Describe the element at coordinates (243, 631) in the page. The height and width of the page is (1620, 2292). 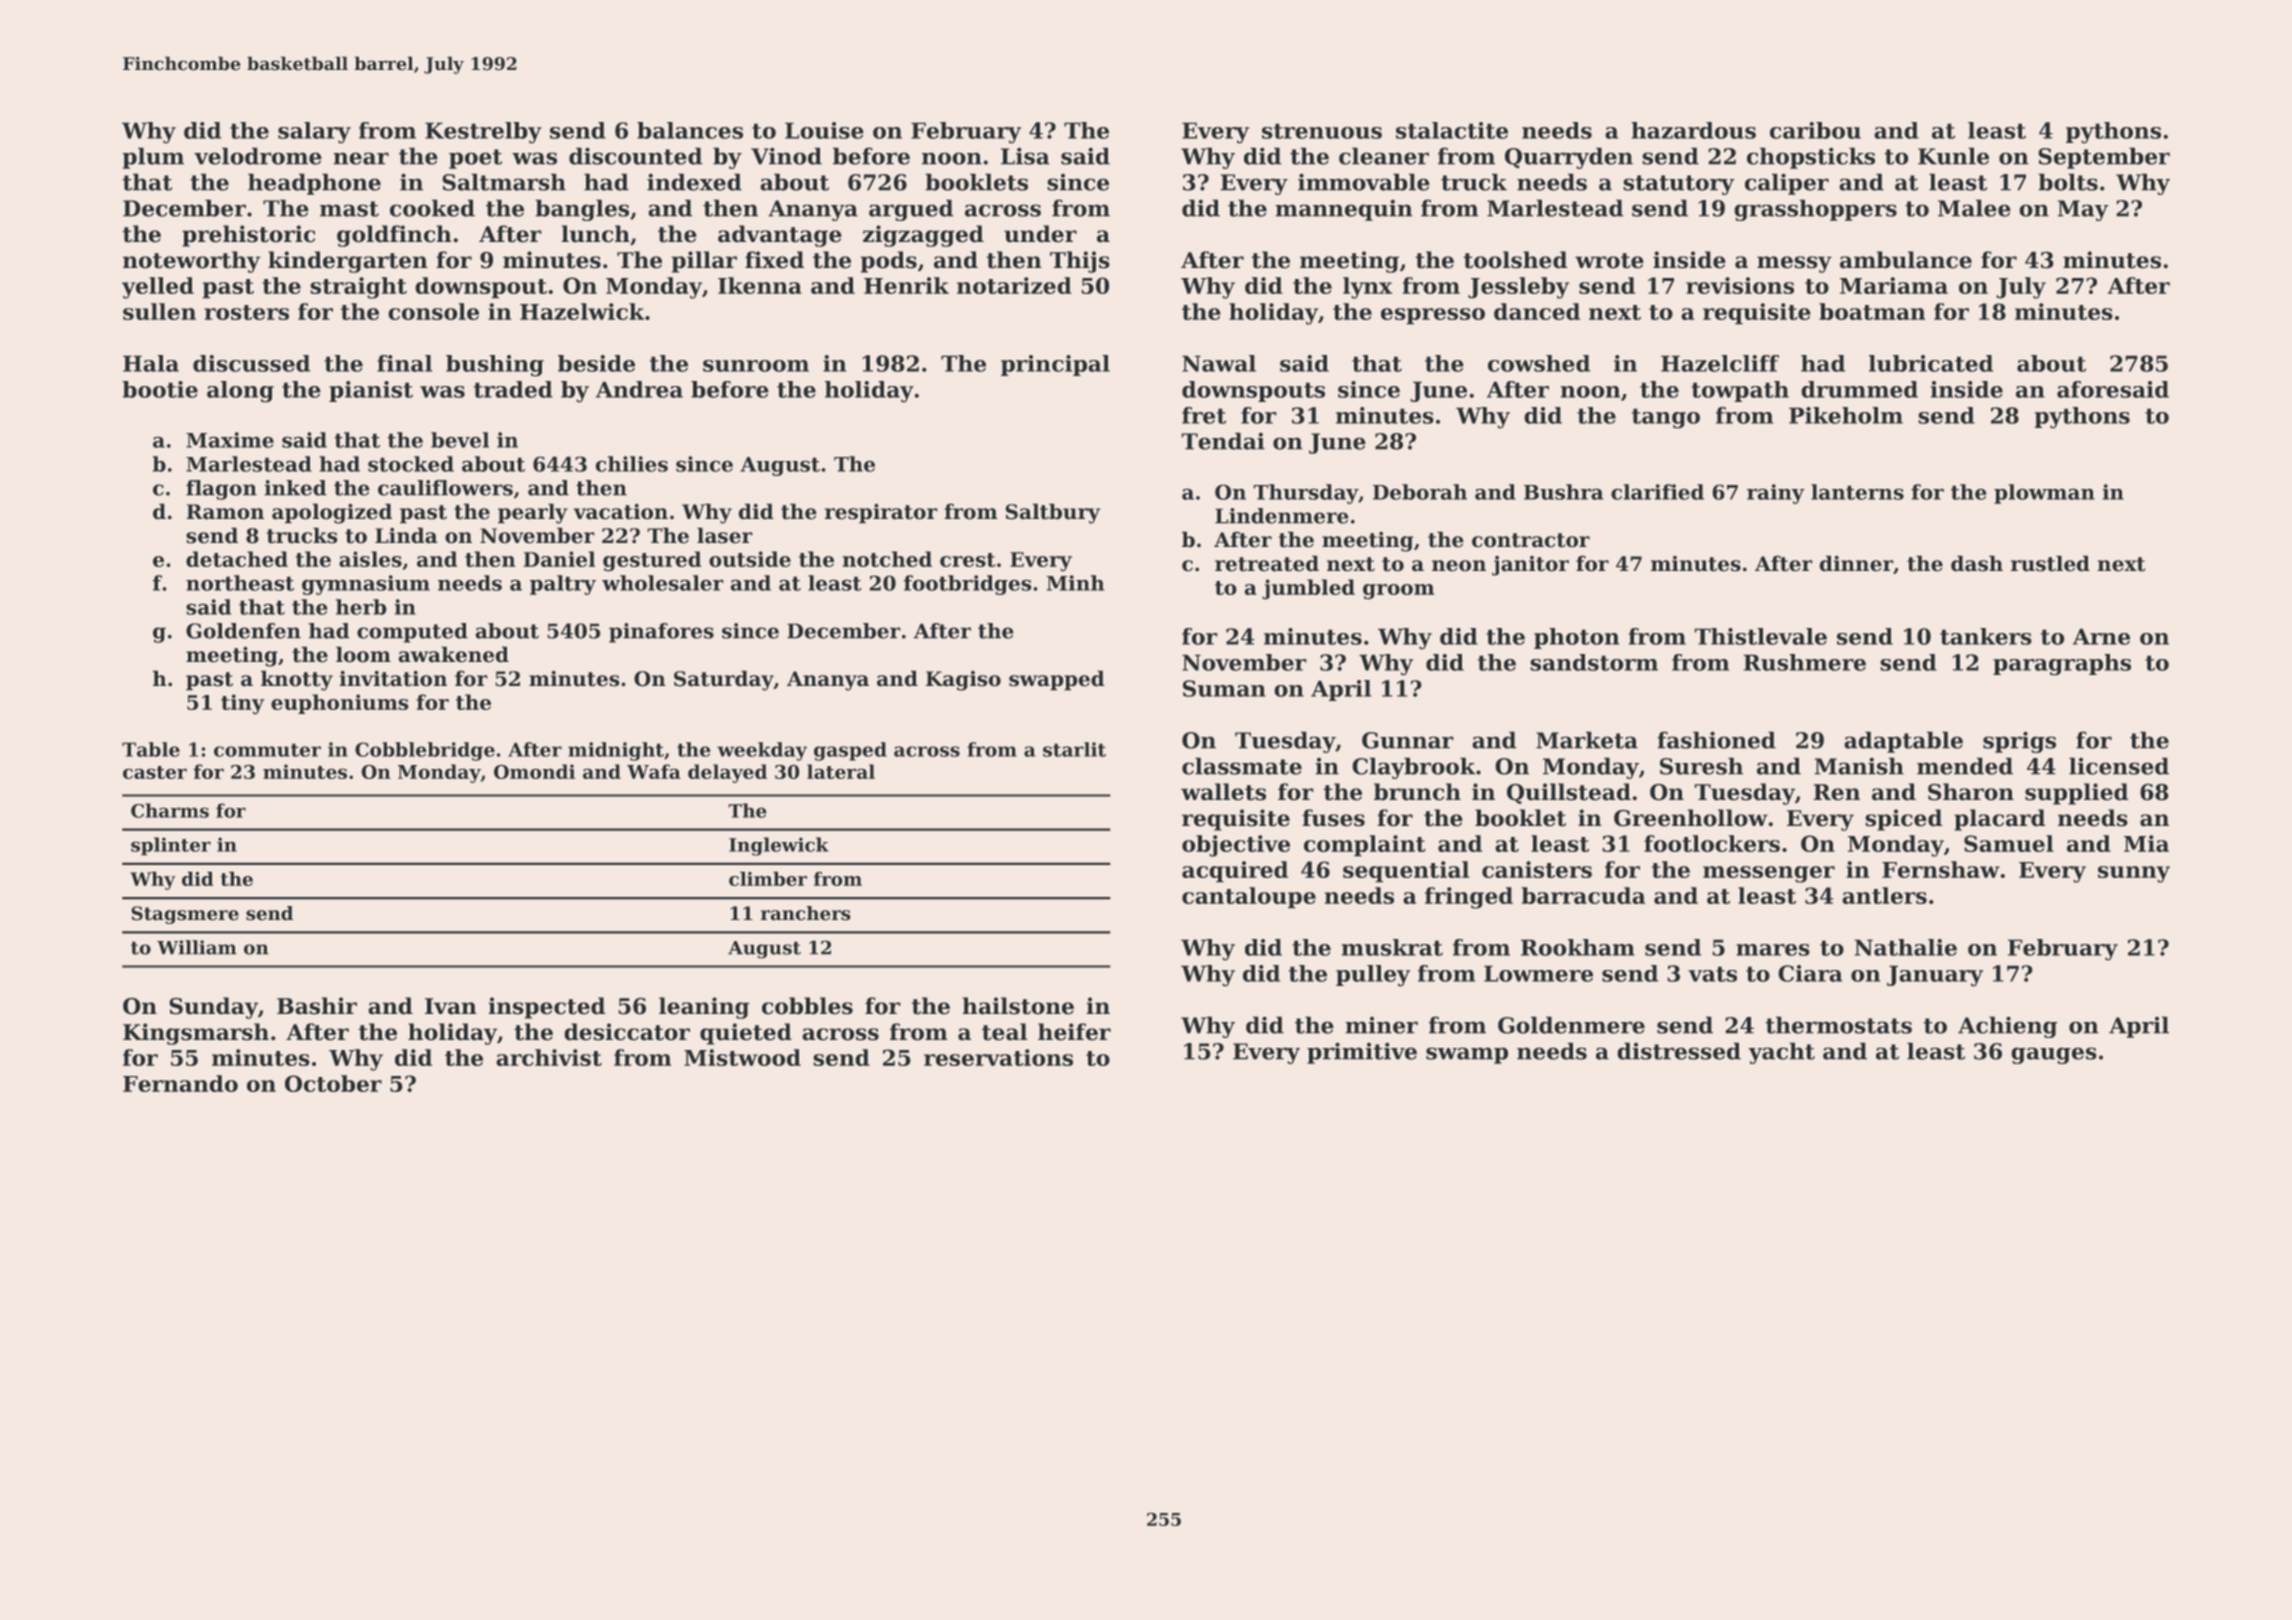
I see `Goldenfen` at that location.
